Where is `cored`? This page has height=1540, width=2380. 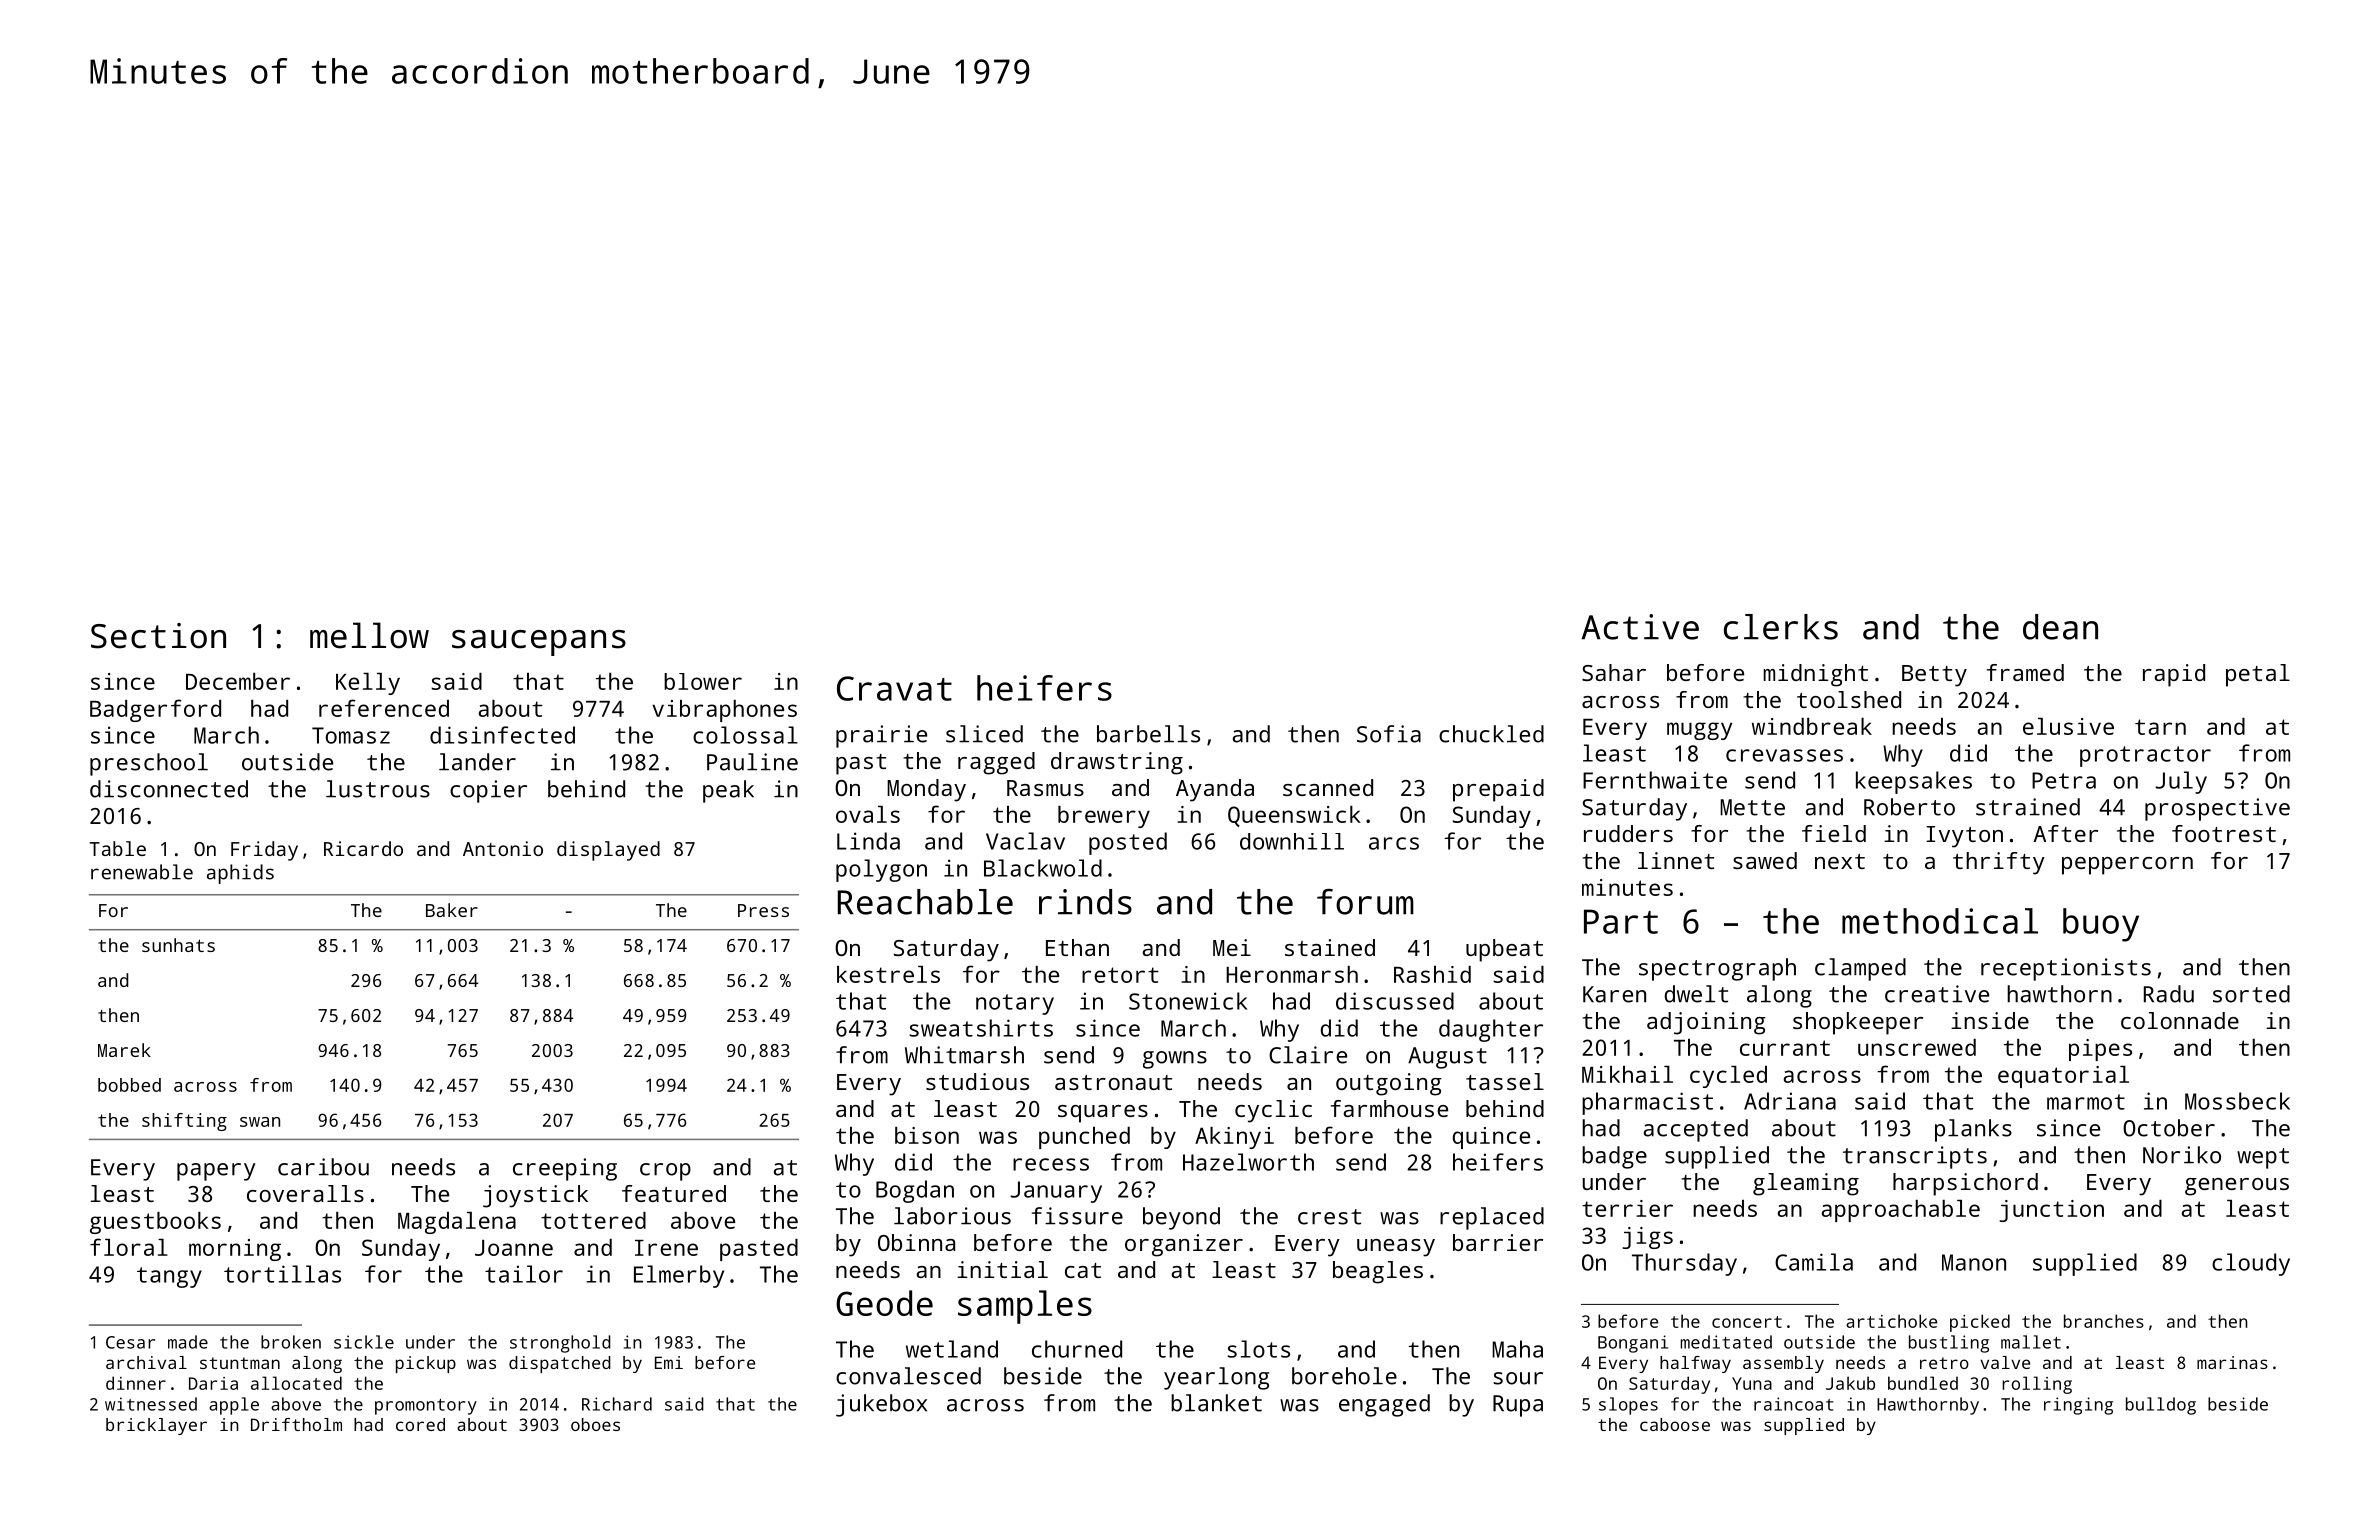 cored is located at coordinates (420, 1424).
